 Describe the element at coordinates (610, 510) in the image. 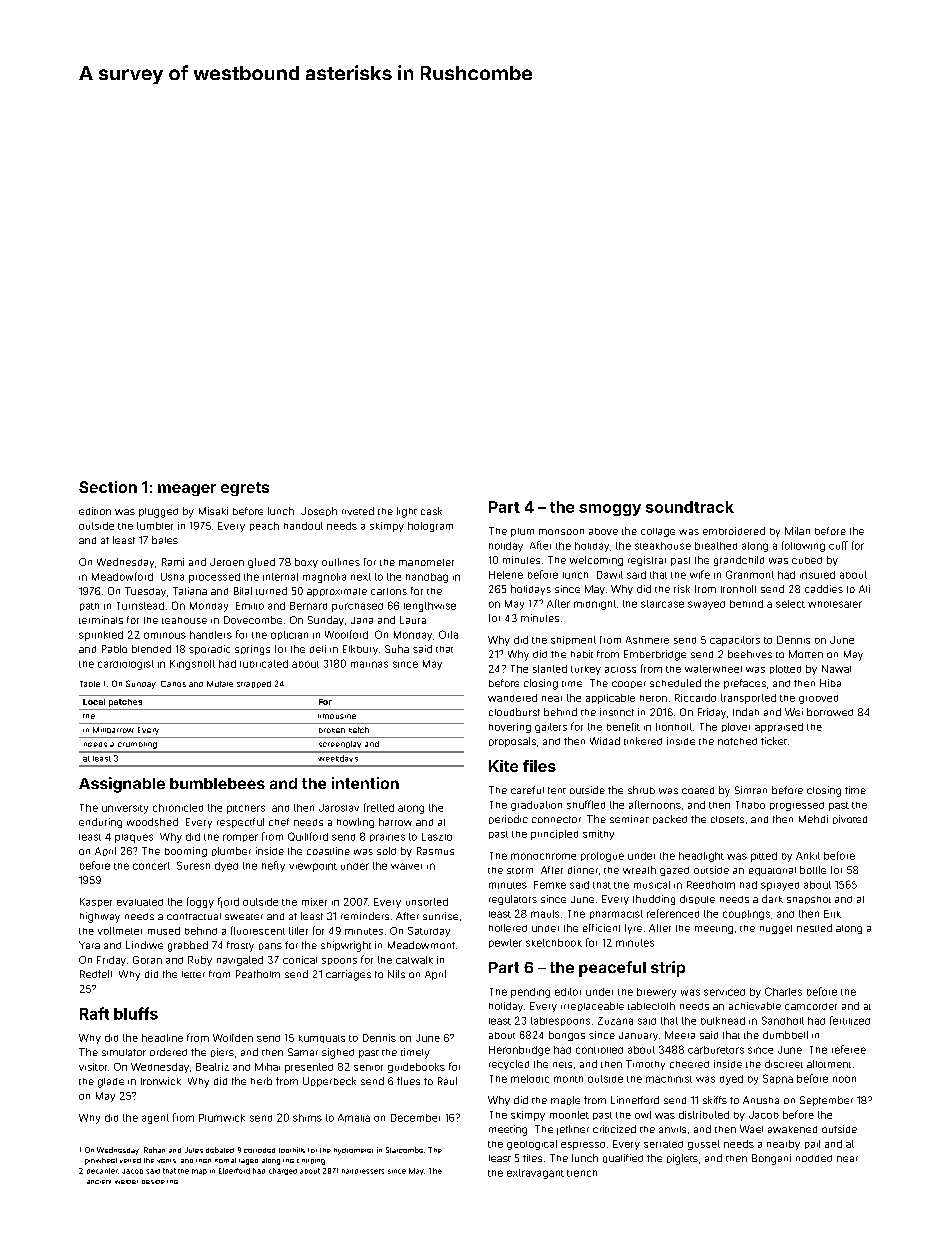

I see `smoggy` at that location.
